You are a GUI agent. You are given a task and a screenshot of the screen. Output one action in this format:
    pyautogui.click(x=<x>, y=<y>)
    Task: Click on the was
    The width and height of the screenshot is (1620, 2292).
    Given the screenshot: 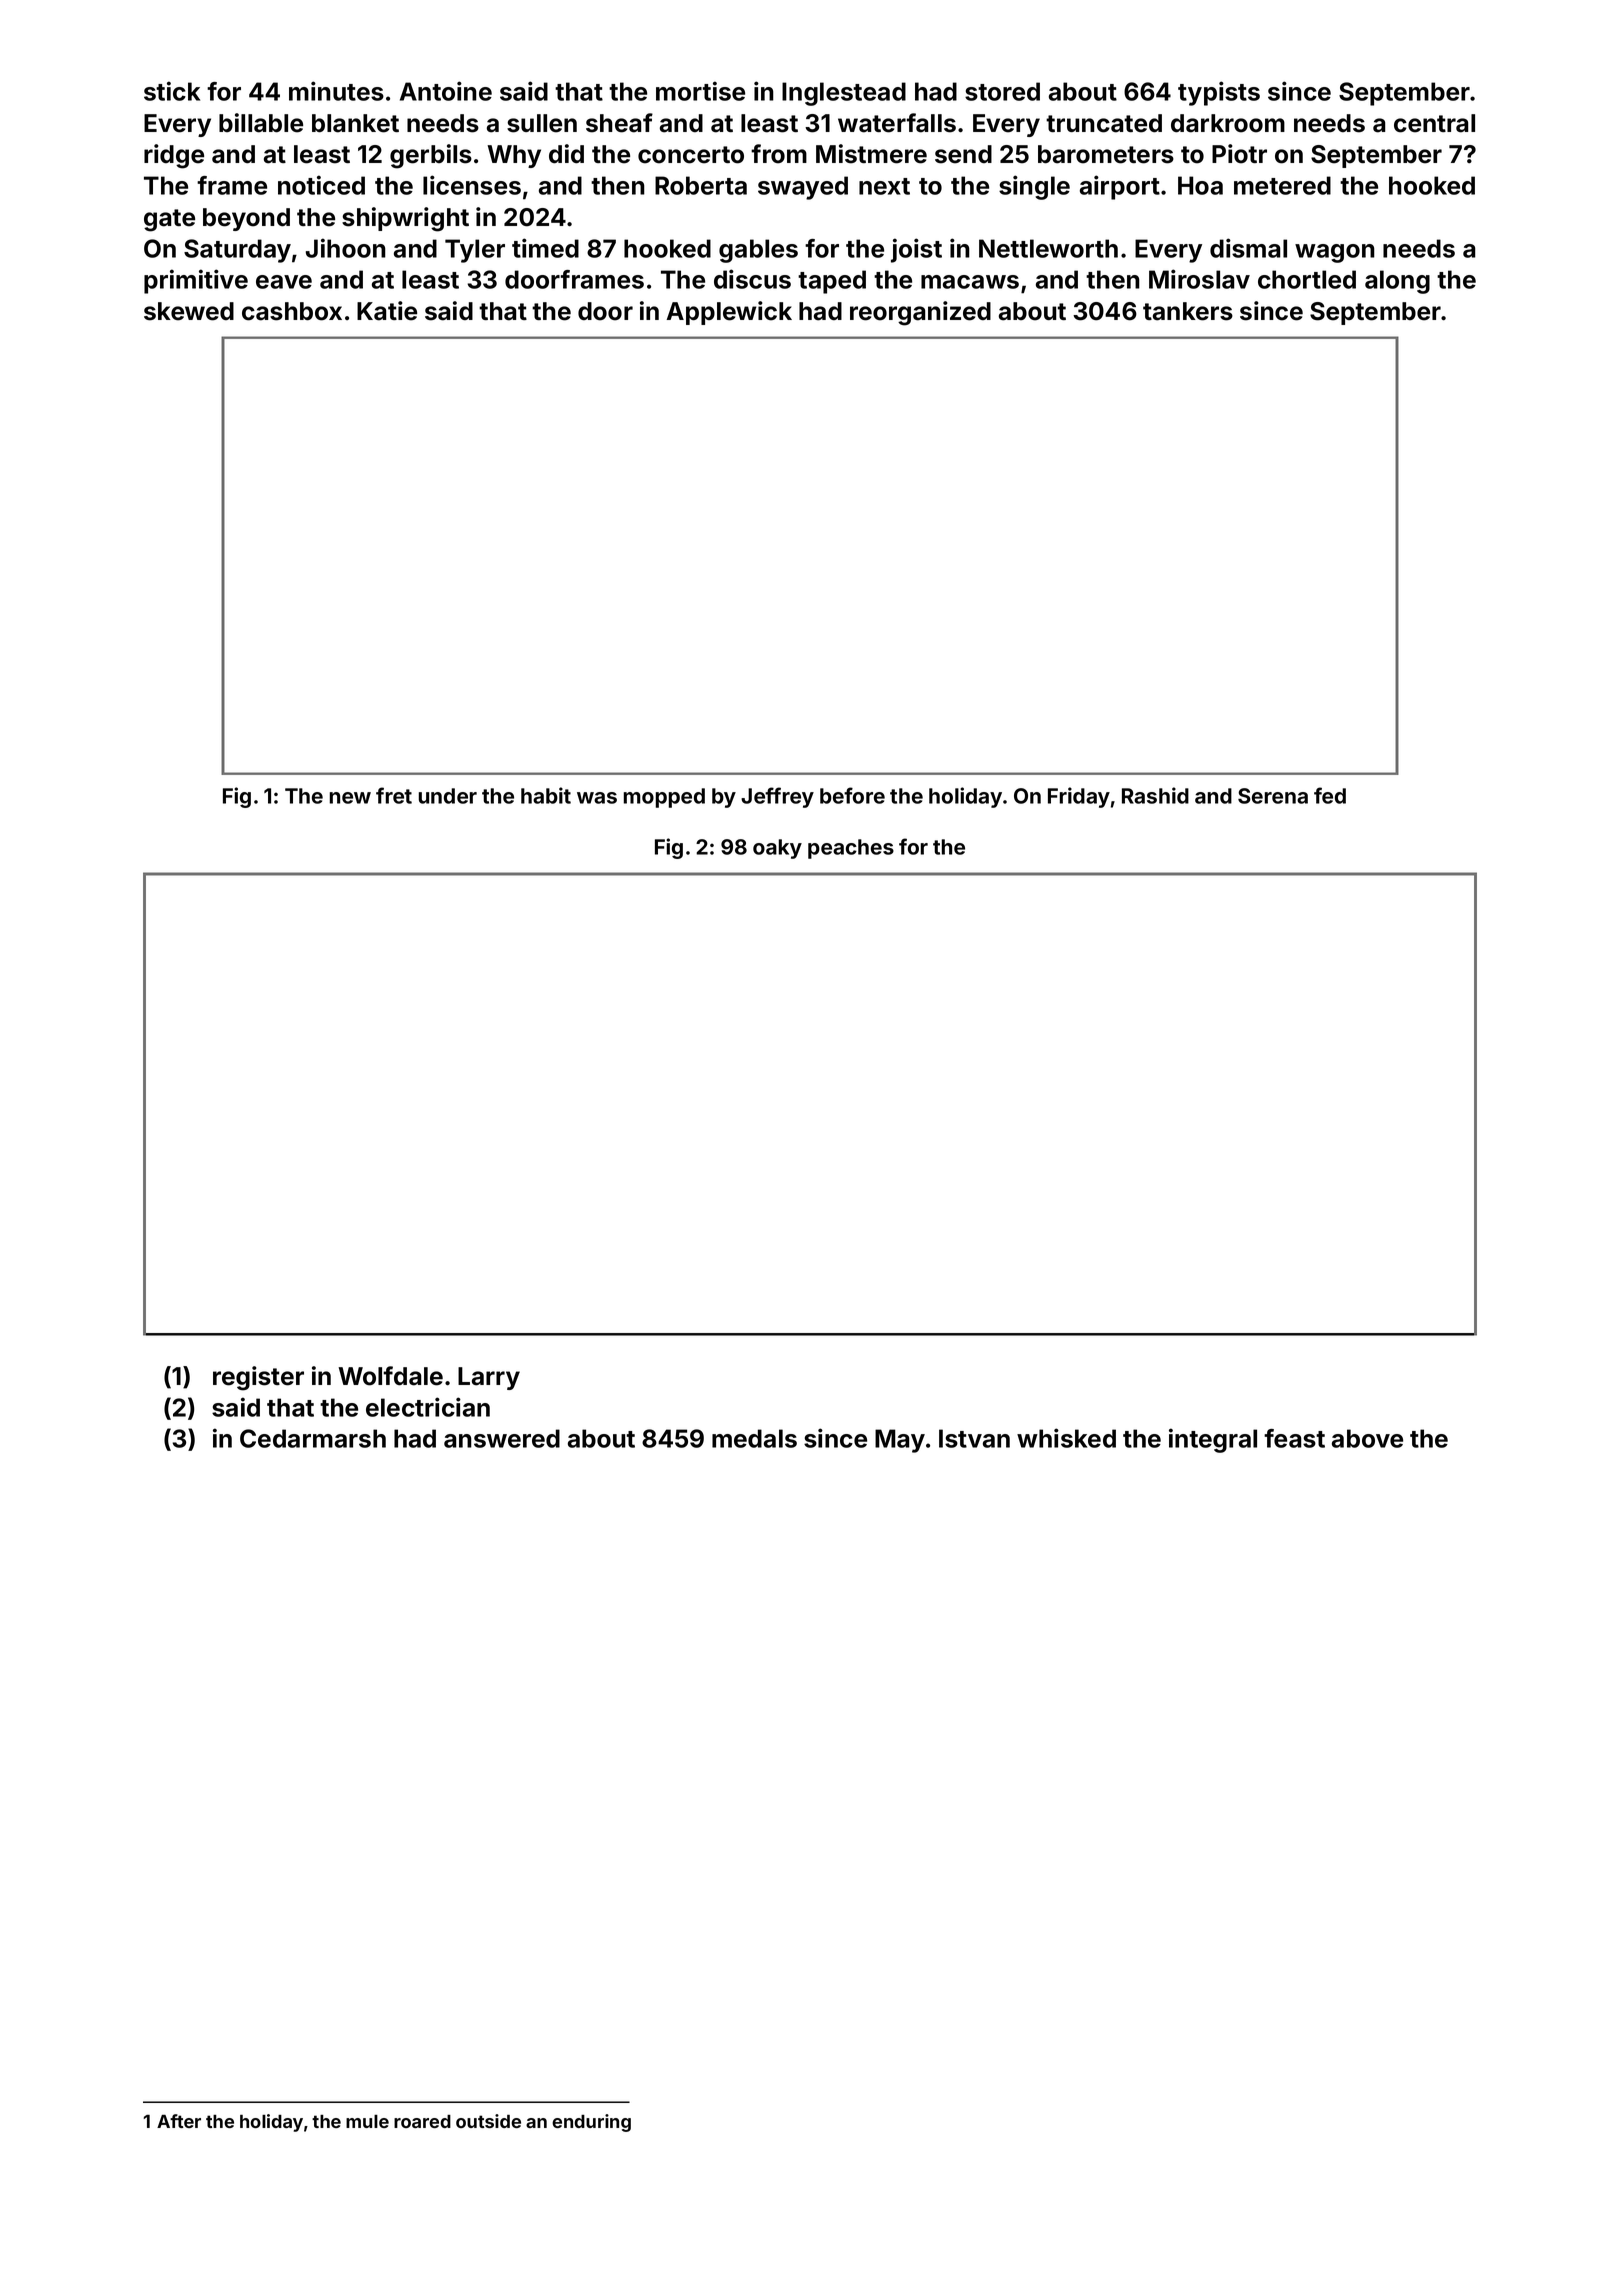 What is the action you would take?
    pyautogui.click(x=597, y=798)
